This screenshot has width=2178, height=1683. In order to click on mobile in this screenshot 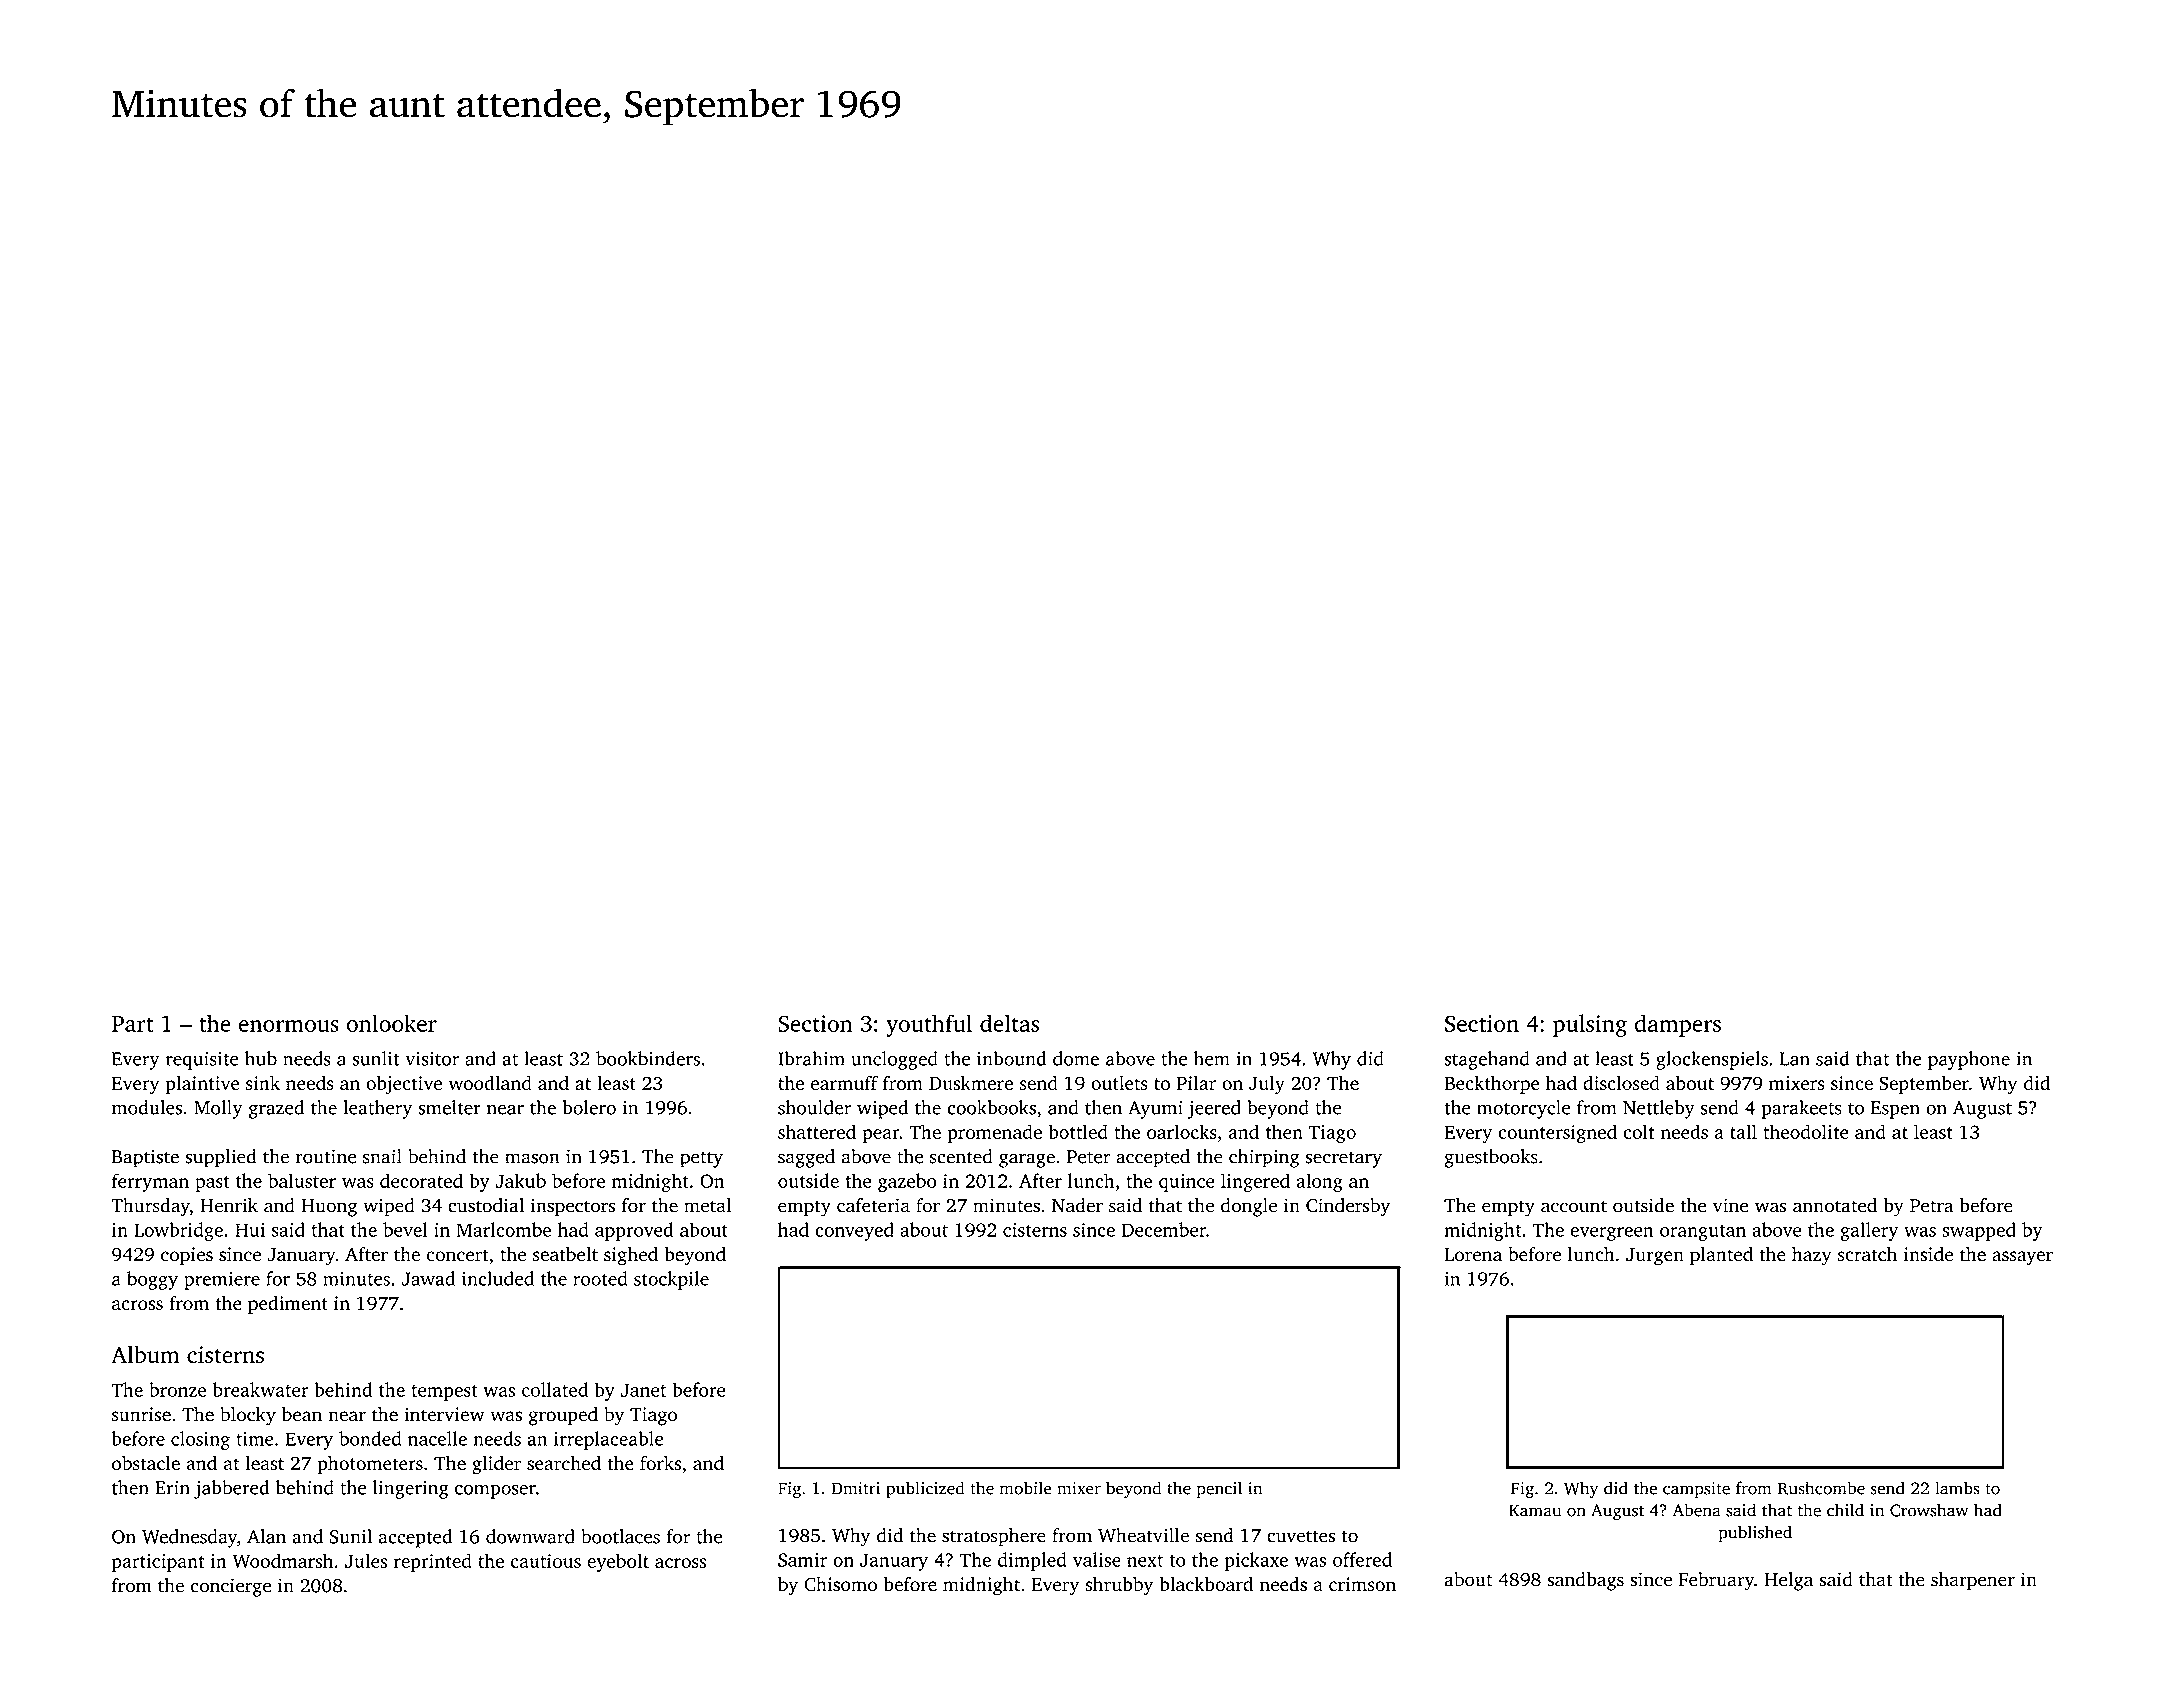, I will do `click(1026, 1488)`.
